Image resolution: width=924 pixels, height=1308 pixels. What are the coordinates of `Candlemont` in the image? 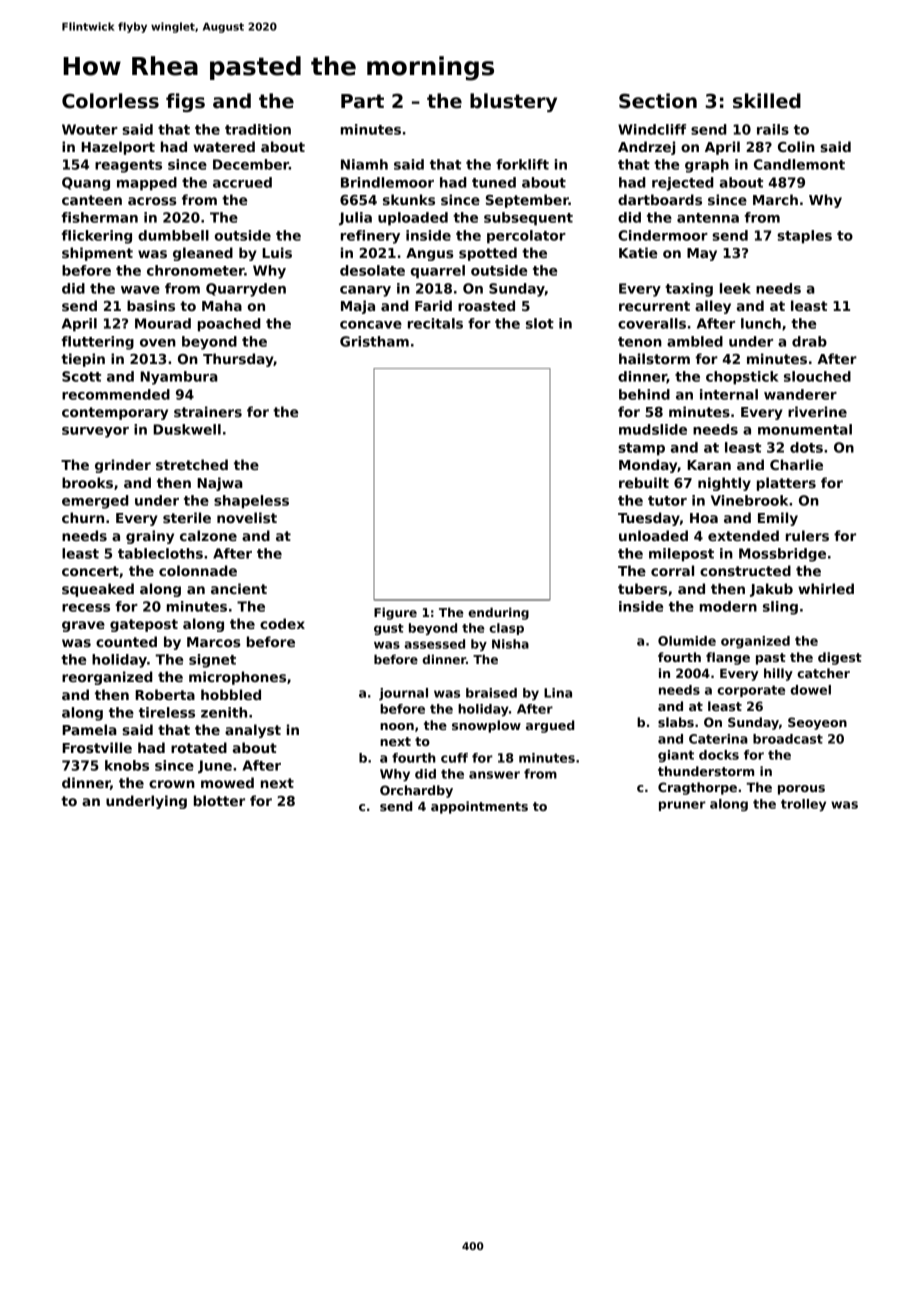 It's located at (799, 164).
